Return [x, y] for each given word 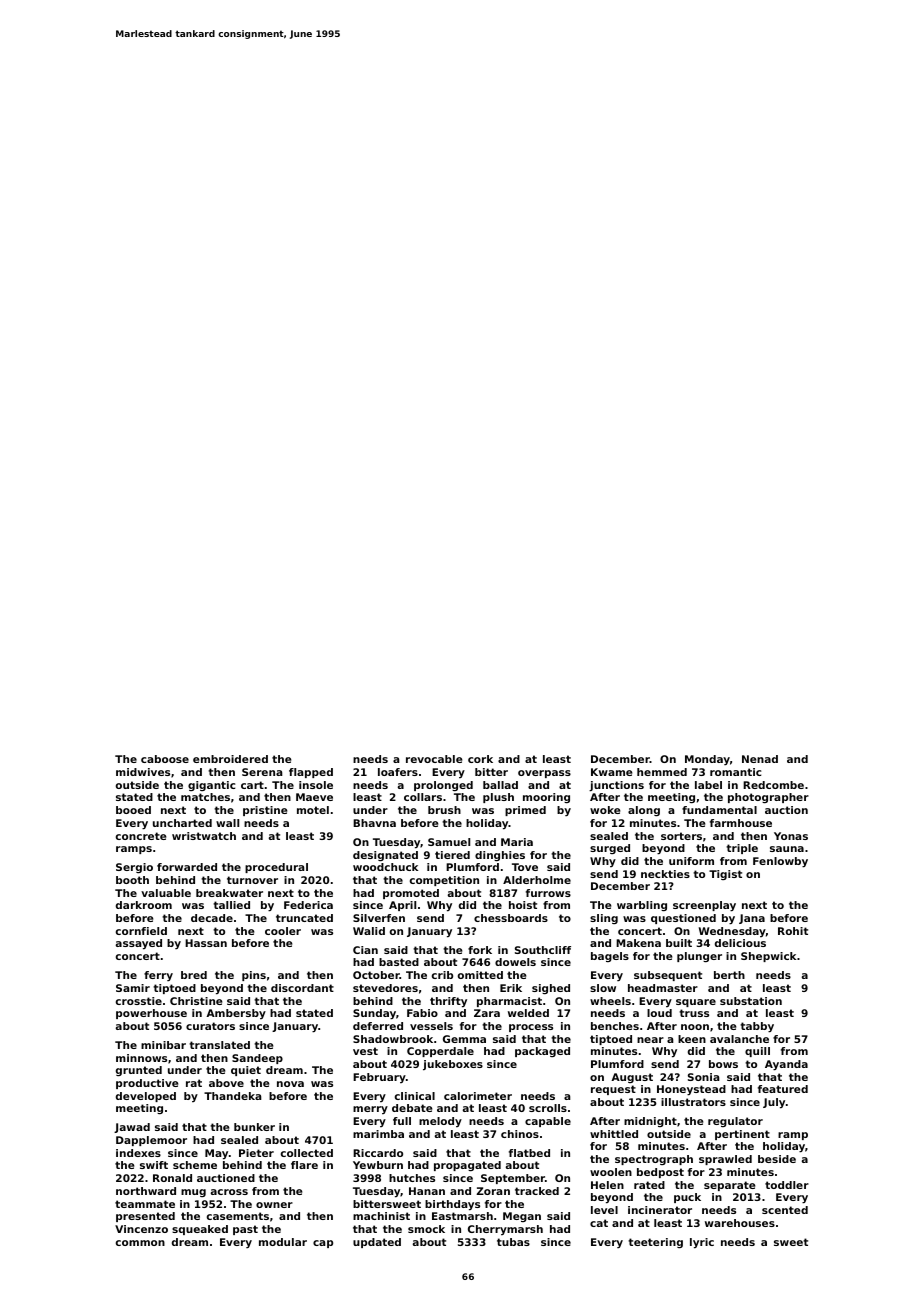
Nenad [760, 759]
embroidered [230, 759]
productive [147, 1084]
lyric [702, 1243]
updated [377, 1243]
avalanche [739, 1039]
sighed [551, 989]
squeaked [200, 1230]
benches [615, 1026]
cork [480, 759]
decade [212, 918]
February [379, 1078]
